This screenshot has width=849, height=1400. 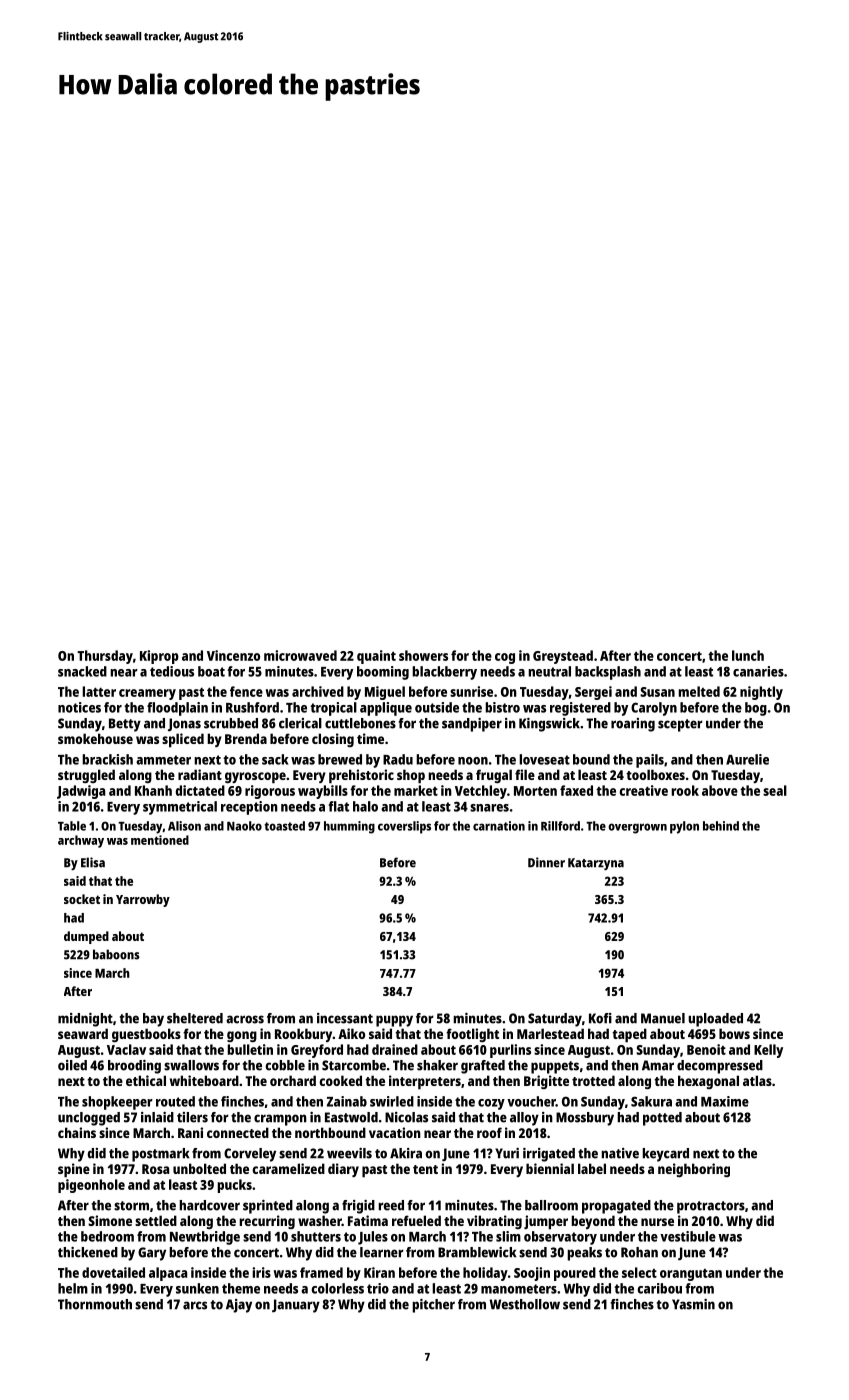 What do you see at coordinates (382, 1252) in the screenshot?
I see `learner` at bounding box center [382, 1252].
